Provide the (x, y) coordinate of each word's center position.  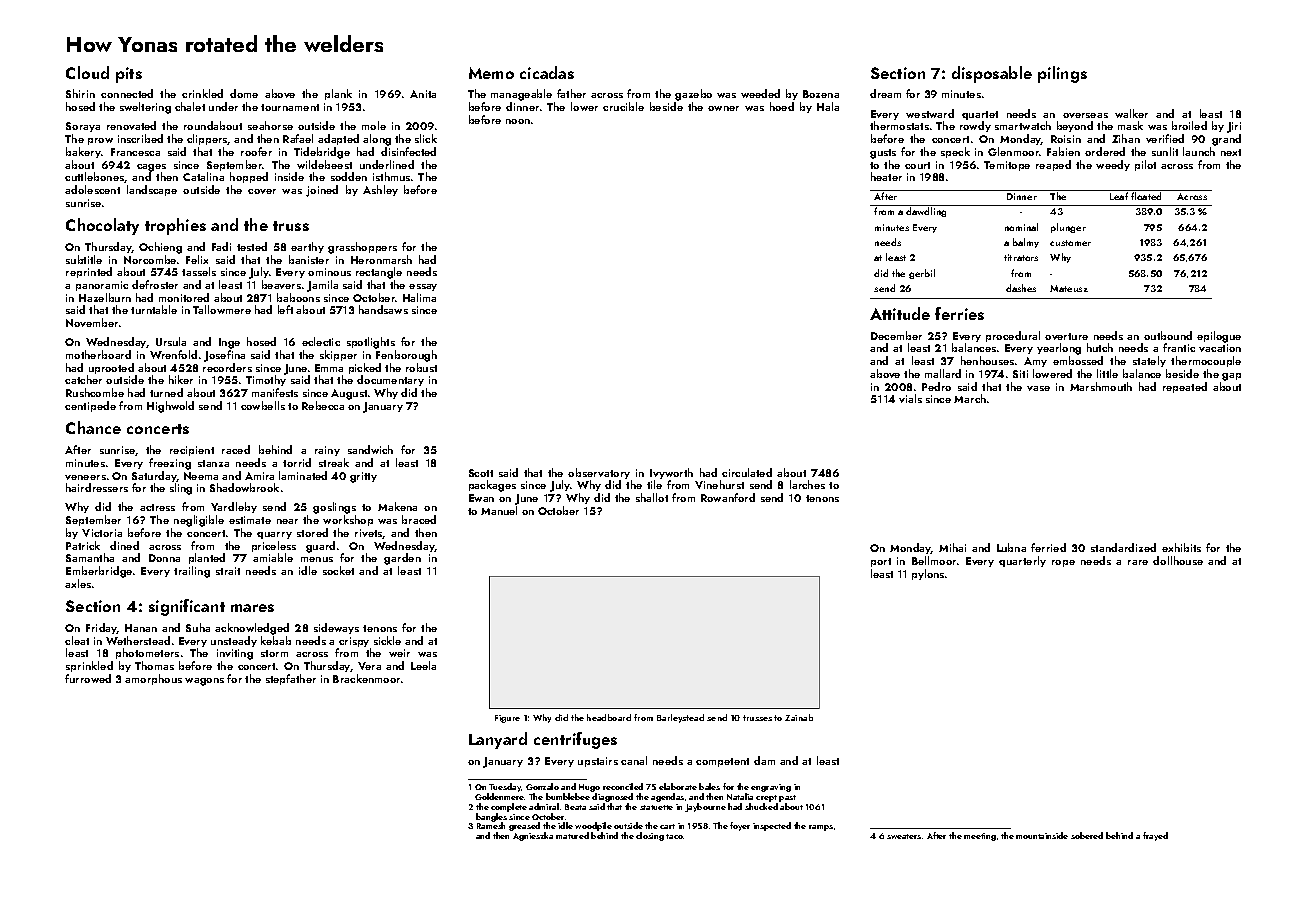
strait (228, 571)
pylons (928, 574)
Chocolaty (102, 226)
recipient (192, 451)
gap (1231, 377)
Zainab (799, 717)
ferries (959, 313)
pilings (1062, 74)
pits (129, 75)
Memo (491, 73)
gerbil (922, 274)
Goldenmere (499, 796)
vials (910, 398)
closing (650, 836)
